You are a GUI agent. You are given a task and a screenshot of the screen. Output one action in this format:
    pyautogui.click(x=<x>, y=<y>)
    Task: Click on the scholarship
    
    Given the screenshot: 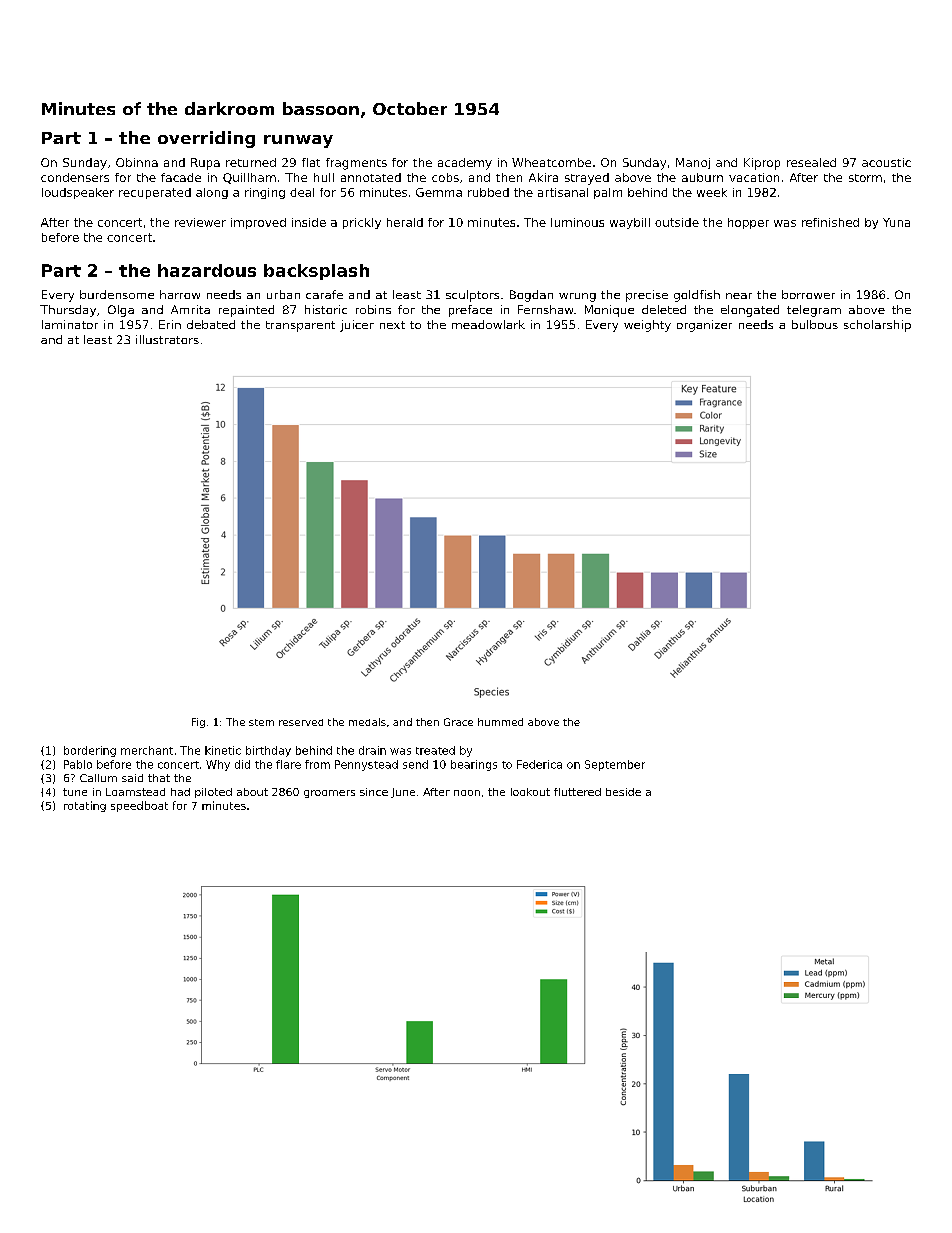 What is the action you would take?
    pyautogui.click(x=877, y=326)
